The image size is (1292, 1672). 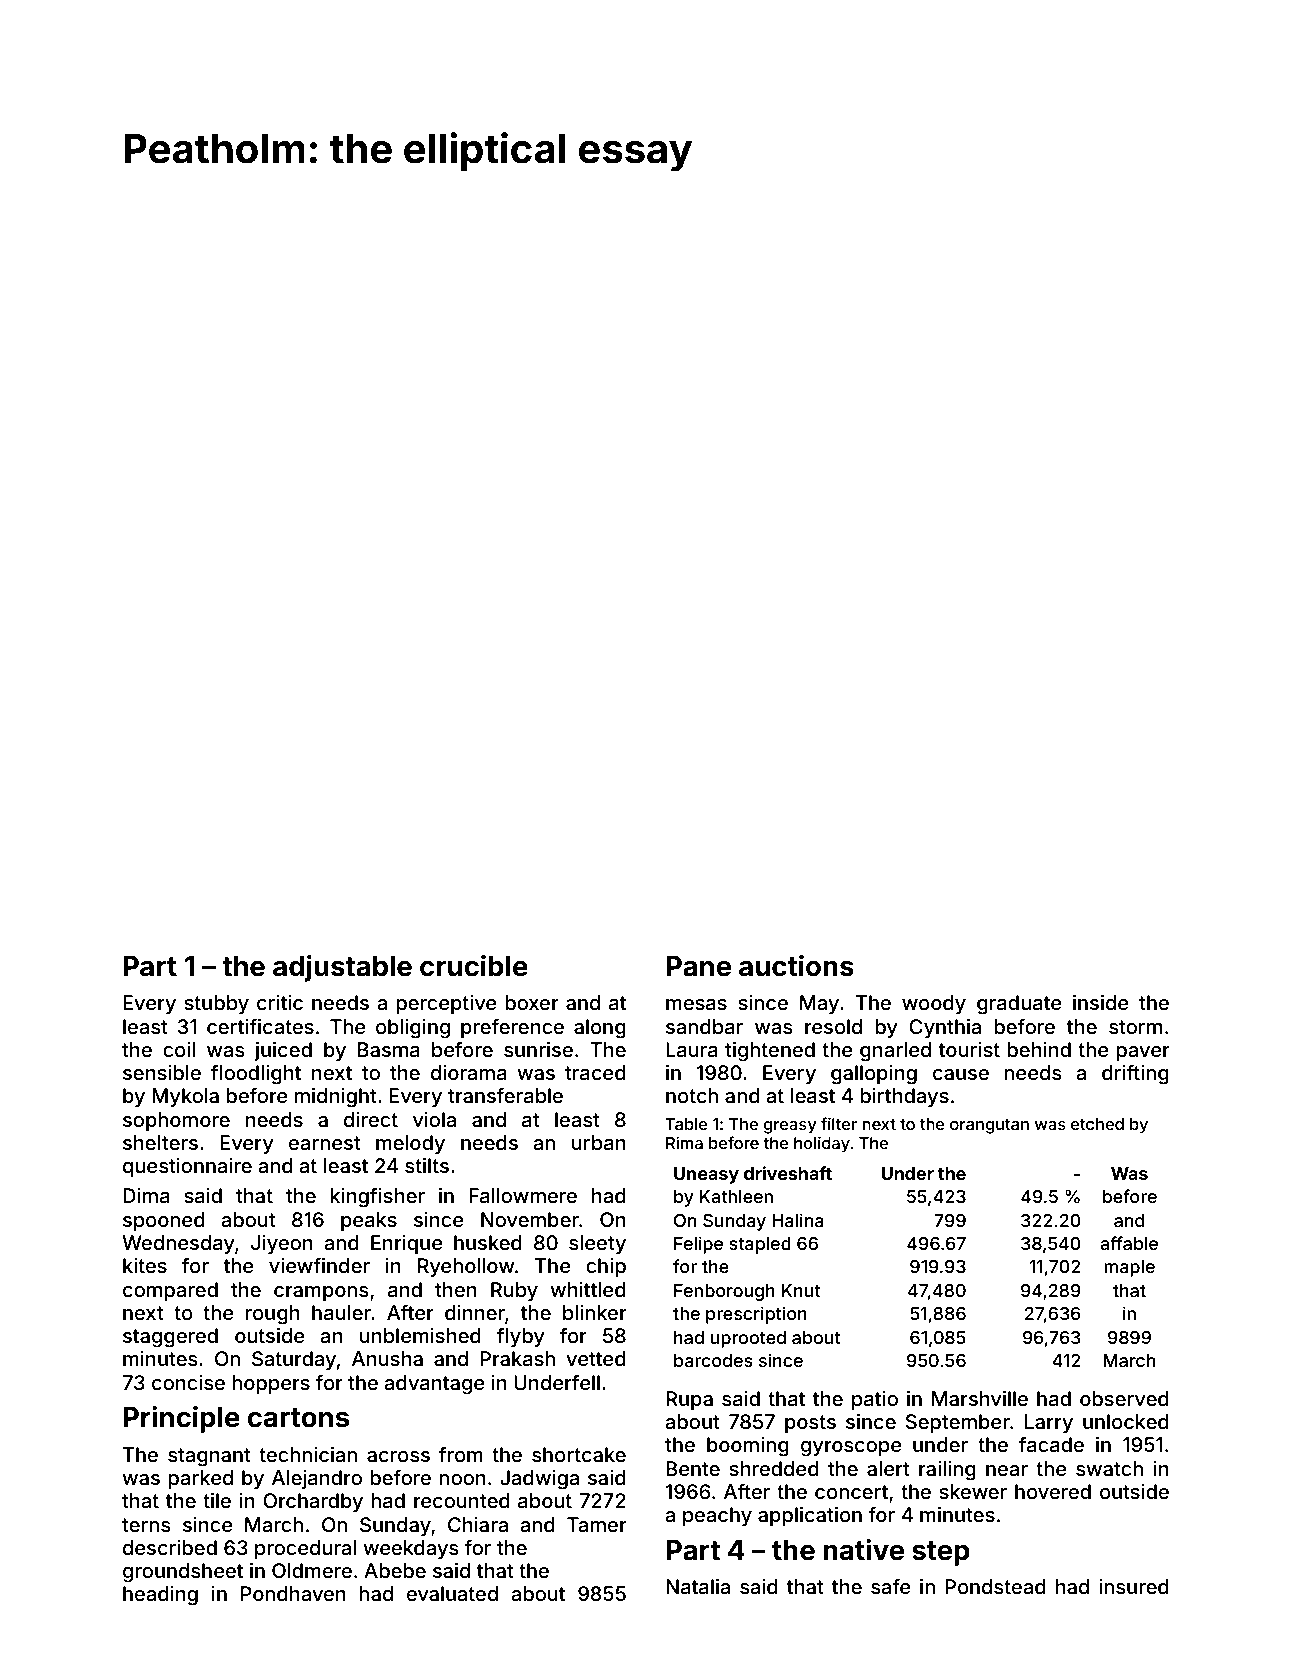 What do you see at coordinates (532, 1002) in the page?
I see `boxer` at bounding box center [532, 1002].
